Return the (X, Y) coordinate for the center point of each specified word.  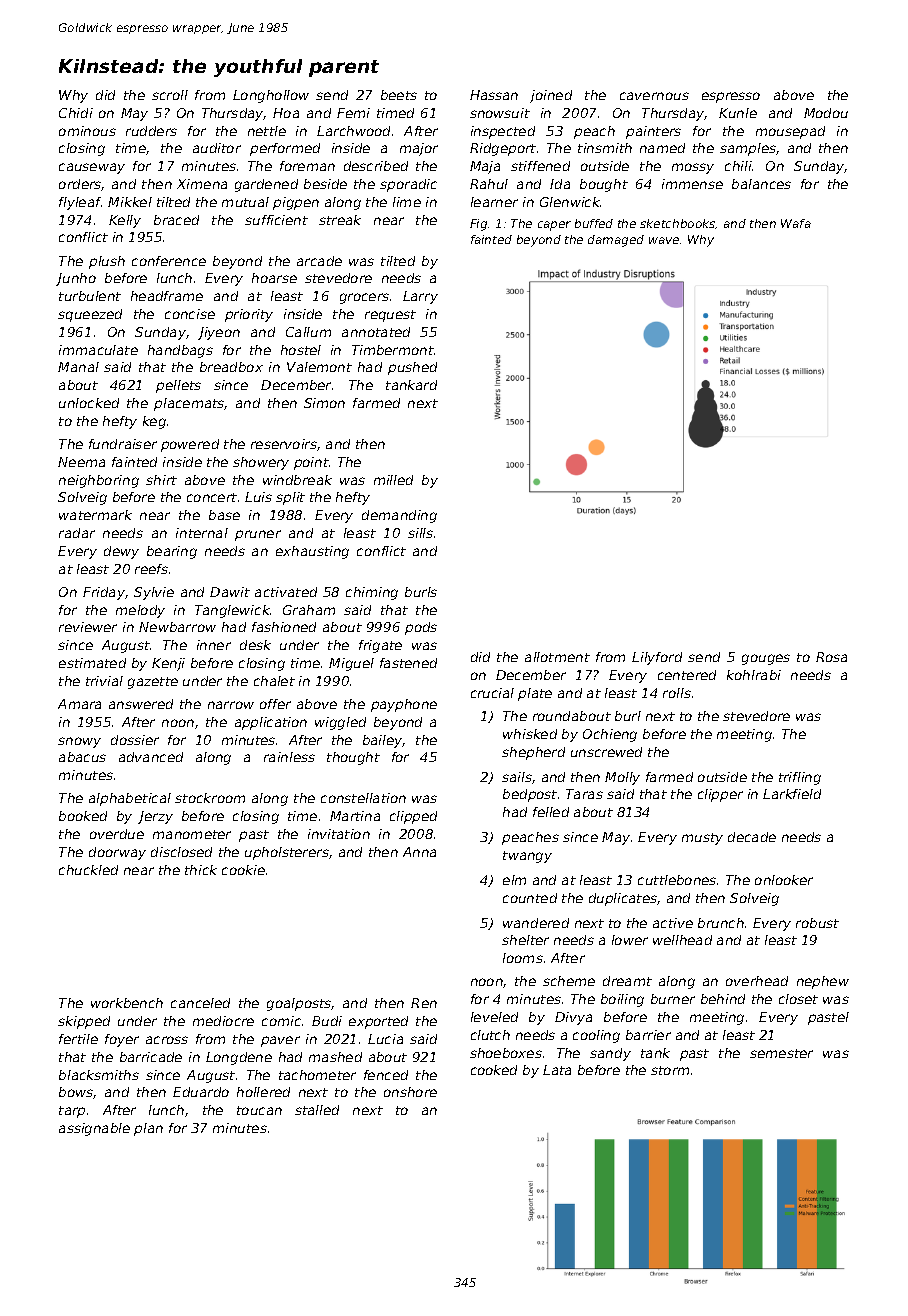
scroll (170, 95)
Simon (324, 403)
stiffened (540, 166)
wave (664, 240)
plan (148, 1129)
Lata (557, 1070)
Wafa (796, 223)
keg (154, 422)
